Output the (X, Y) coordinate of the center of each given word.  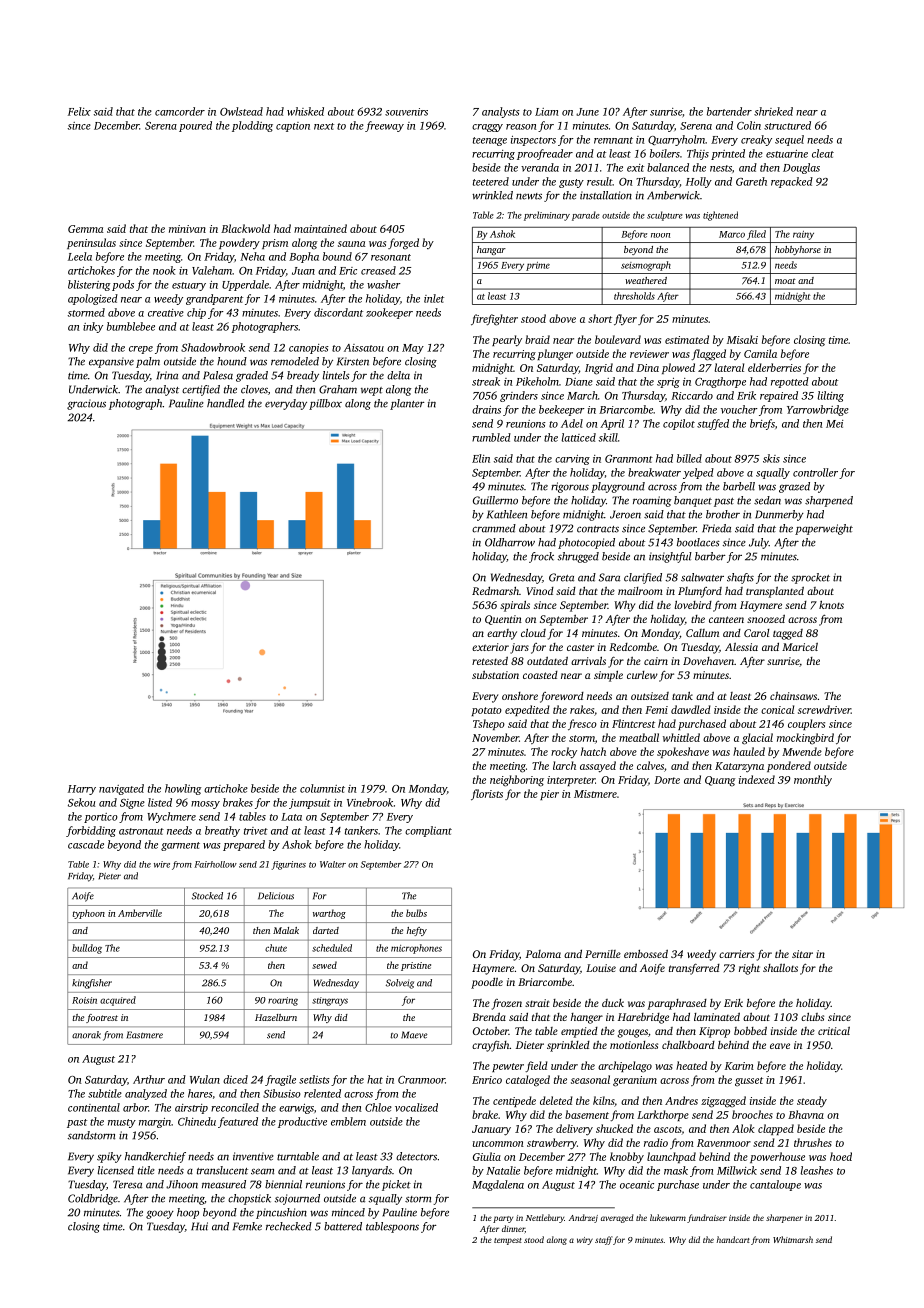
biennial (283, 1184)
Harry (82, 790)
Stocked (207, 896)
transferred (694, 969)
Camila (760, 353)
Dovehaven (708, 661)
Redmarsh (495, 591)
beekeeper (562, 410)
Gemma (86, 229)
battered (343, 1226)
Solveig (400, 984)
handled (226, 403)
